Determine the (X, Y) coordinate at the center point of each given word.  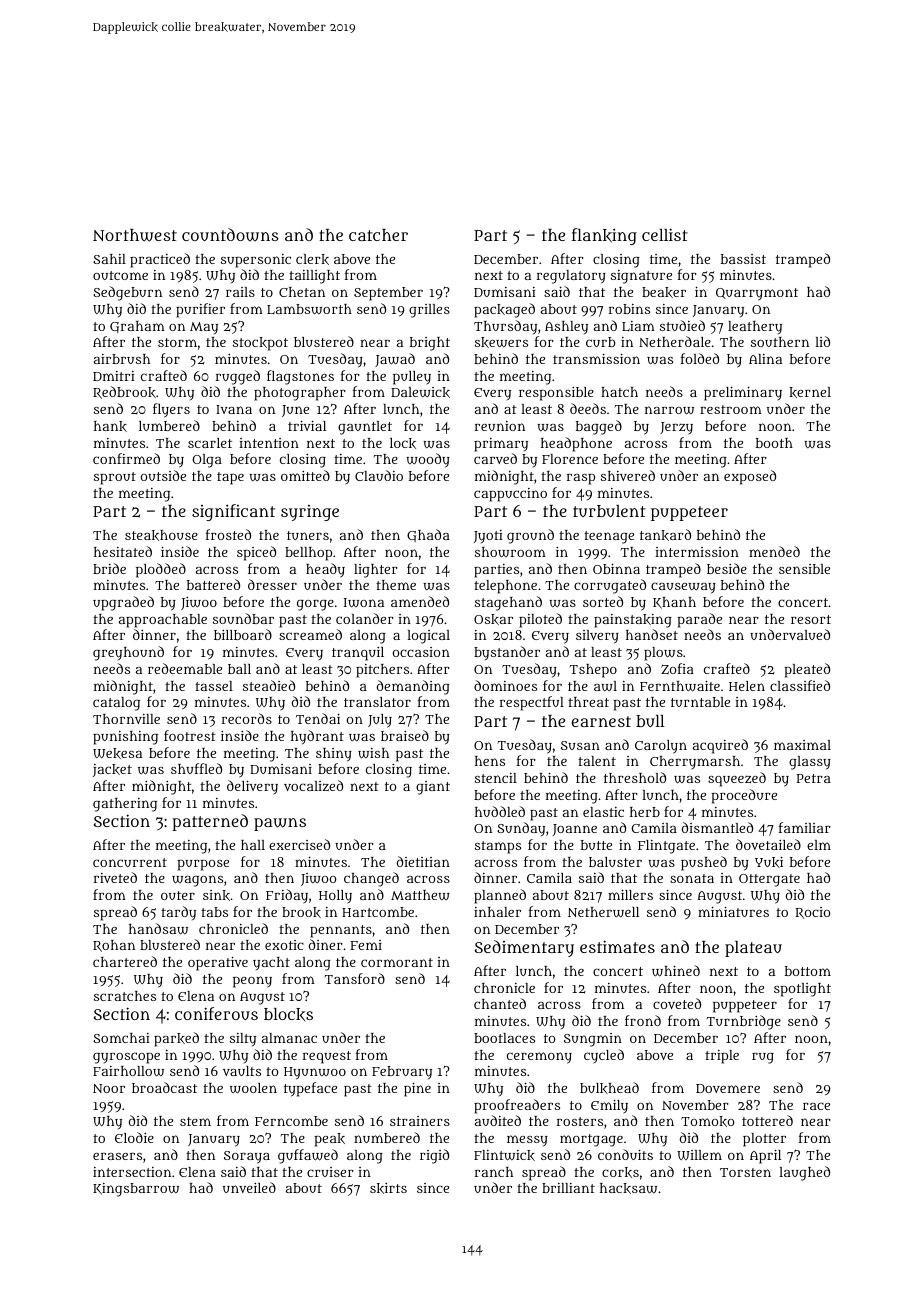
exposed (750, 477)
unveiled (249, 1187)
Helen (747, 686)
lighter (376, 571)
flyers (171, 410)
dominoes (505, 685)
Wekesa (117, 753)
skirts (388, 1188)
